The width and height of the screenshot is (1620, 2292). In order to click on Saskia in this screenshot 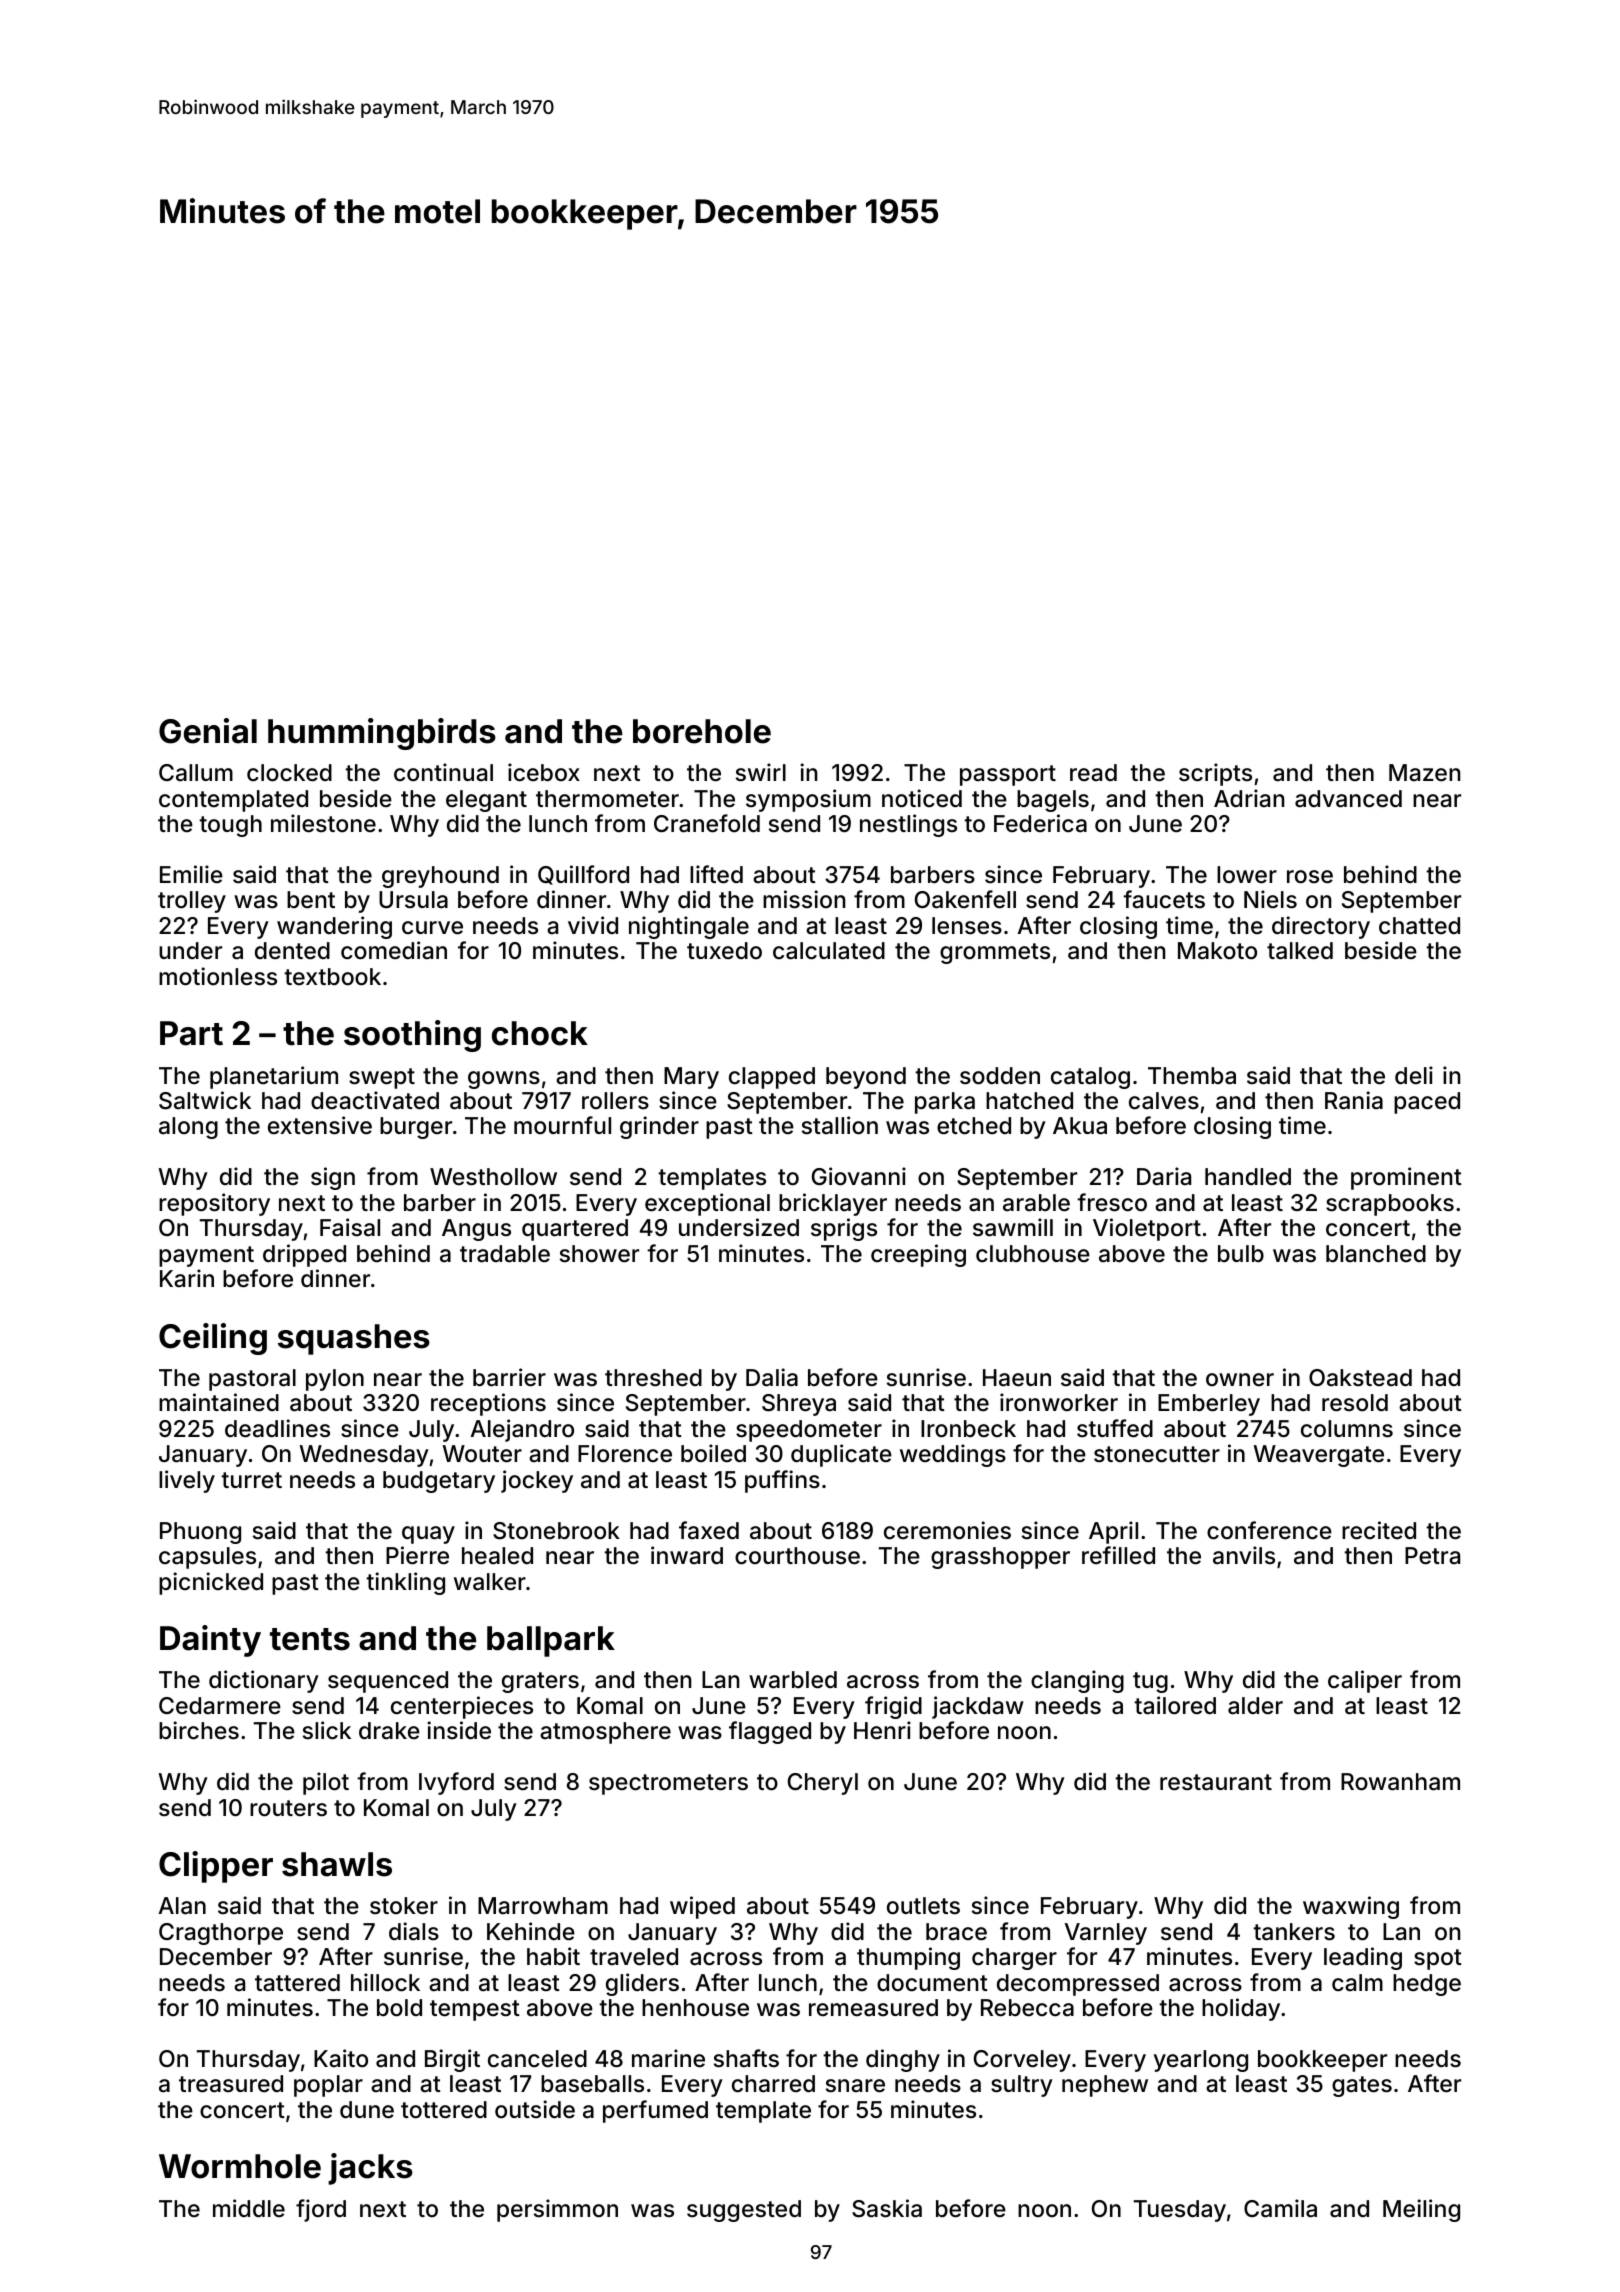, I will do `click(887, 2208)`.
